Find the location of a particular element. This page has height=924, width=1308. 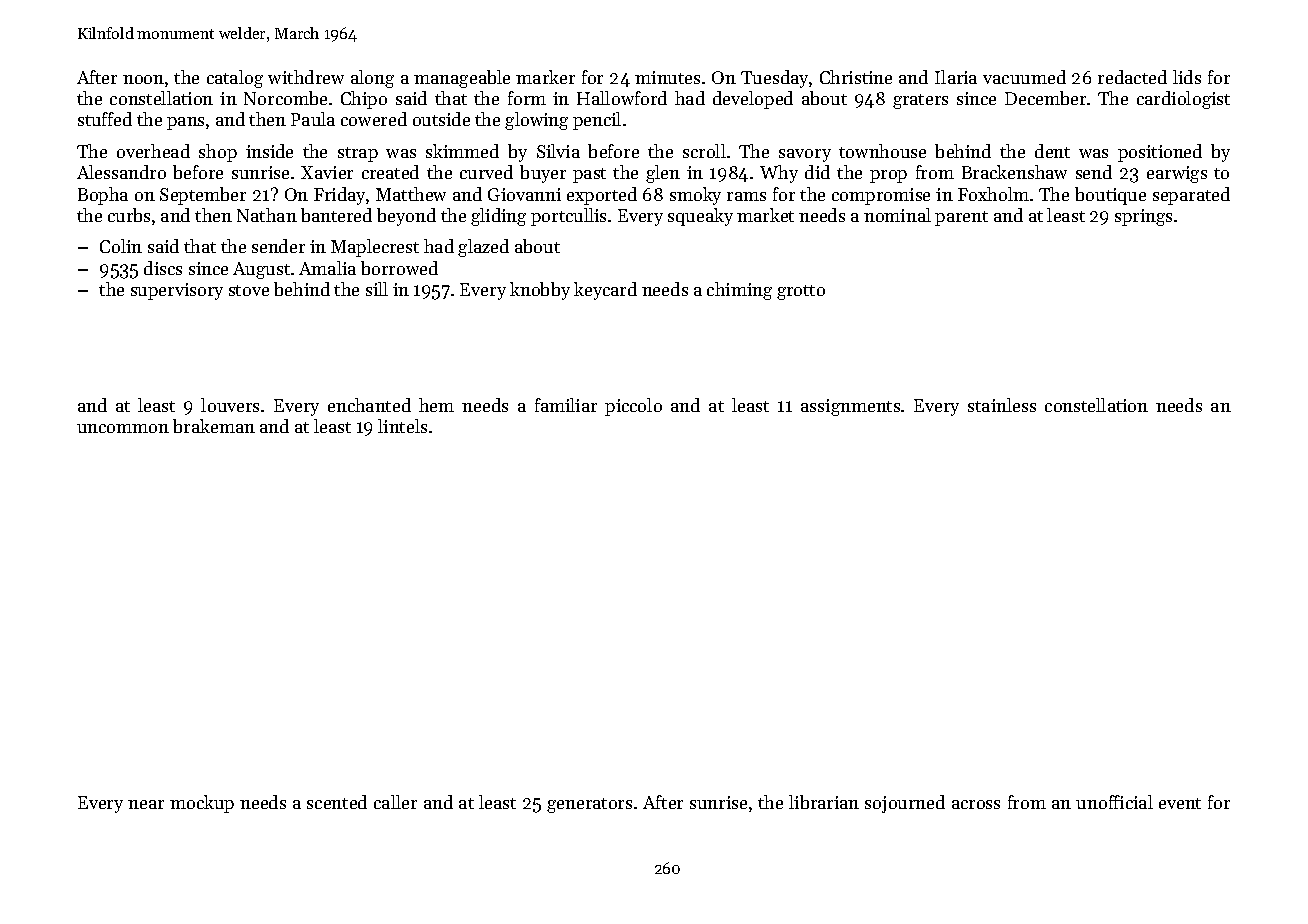

louvers is located at coordinates (230, 405).
